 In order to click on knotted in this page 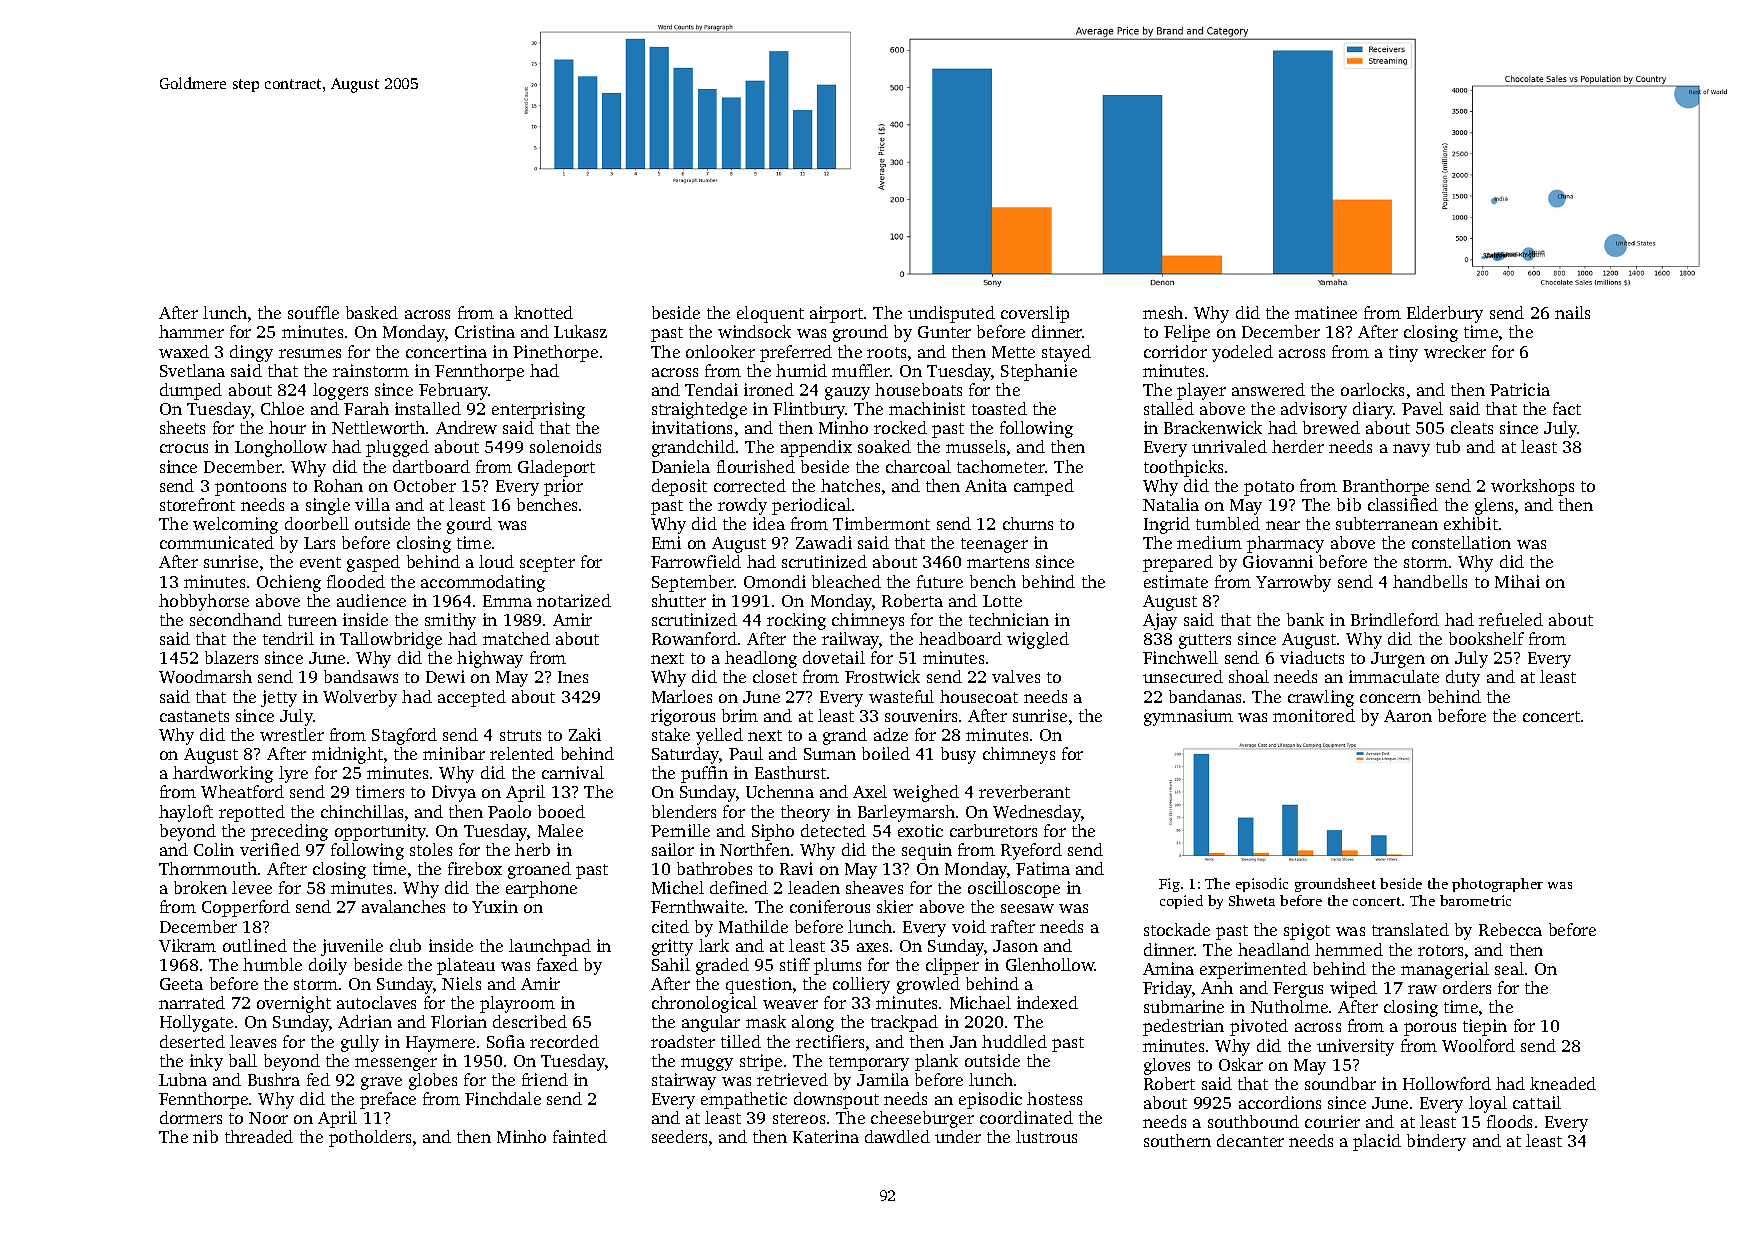, I will do `click(543, 312)`.
